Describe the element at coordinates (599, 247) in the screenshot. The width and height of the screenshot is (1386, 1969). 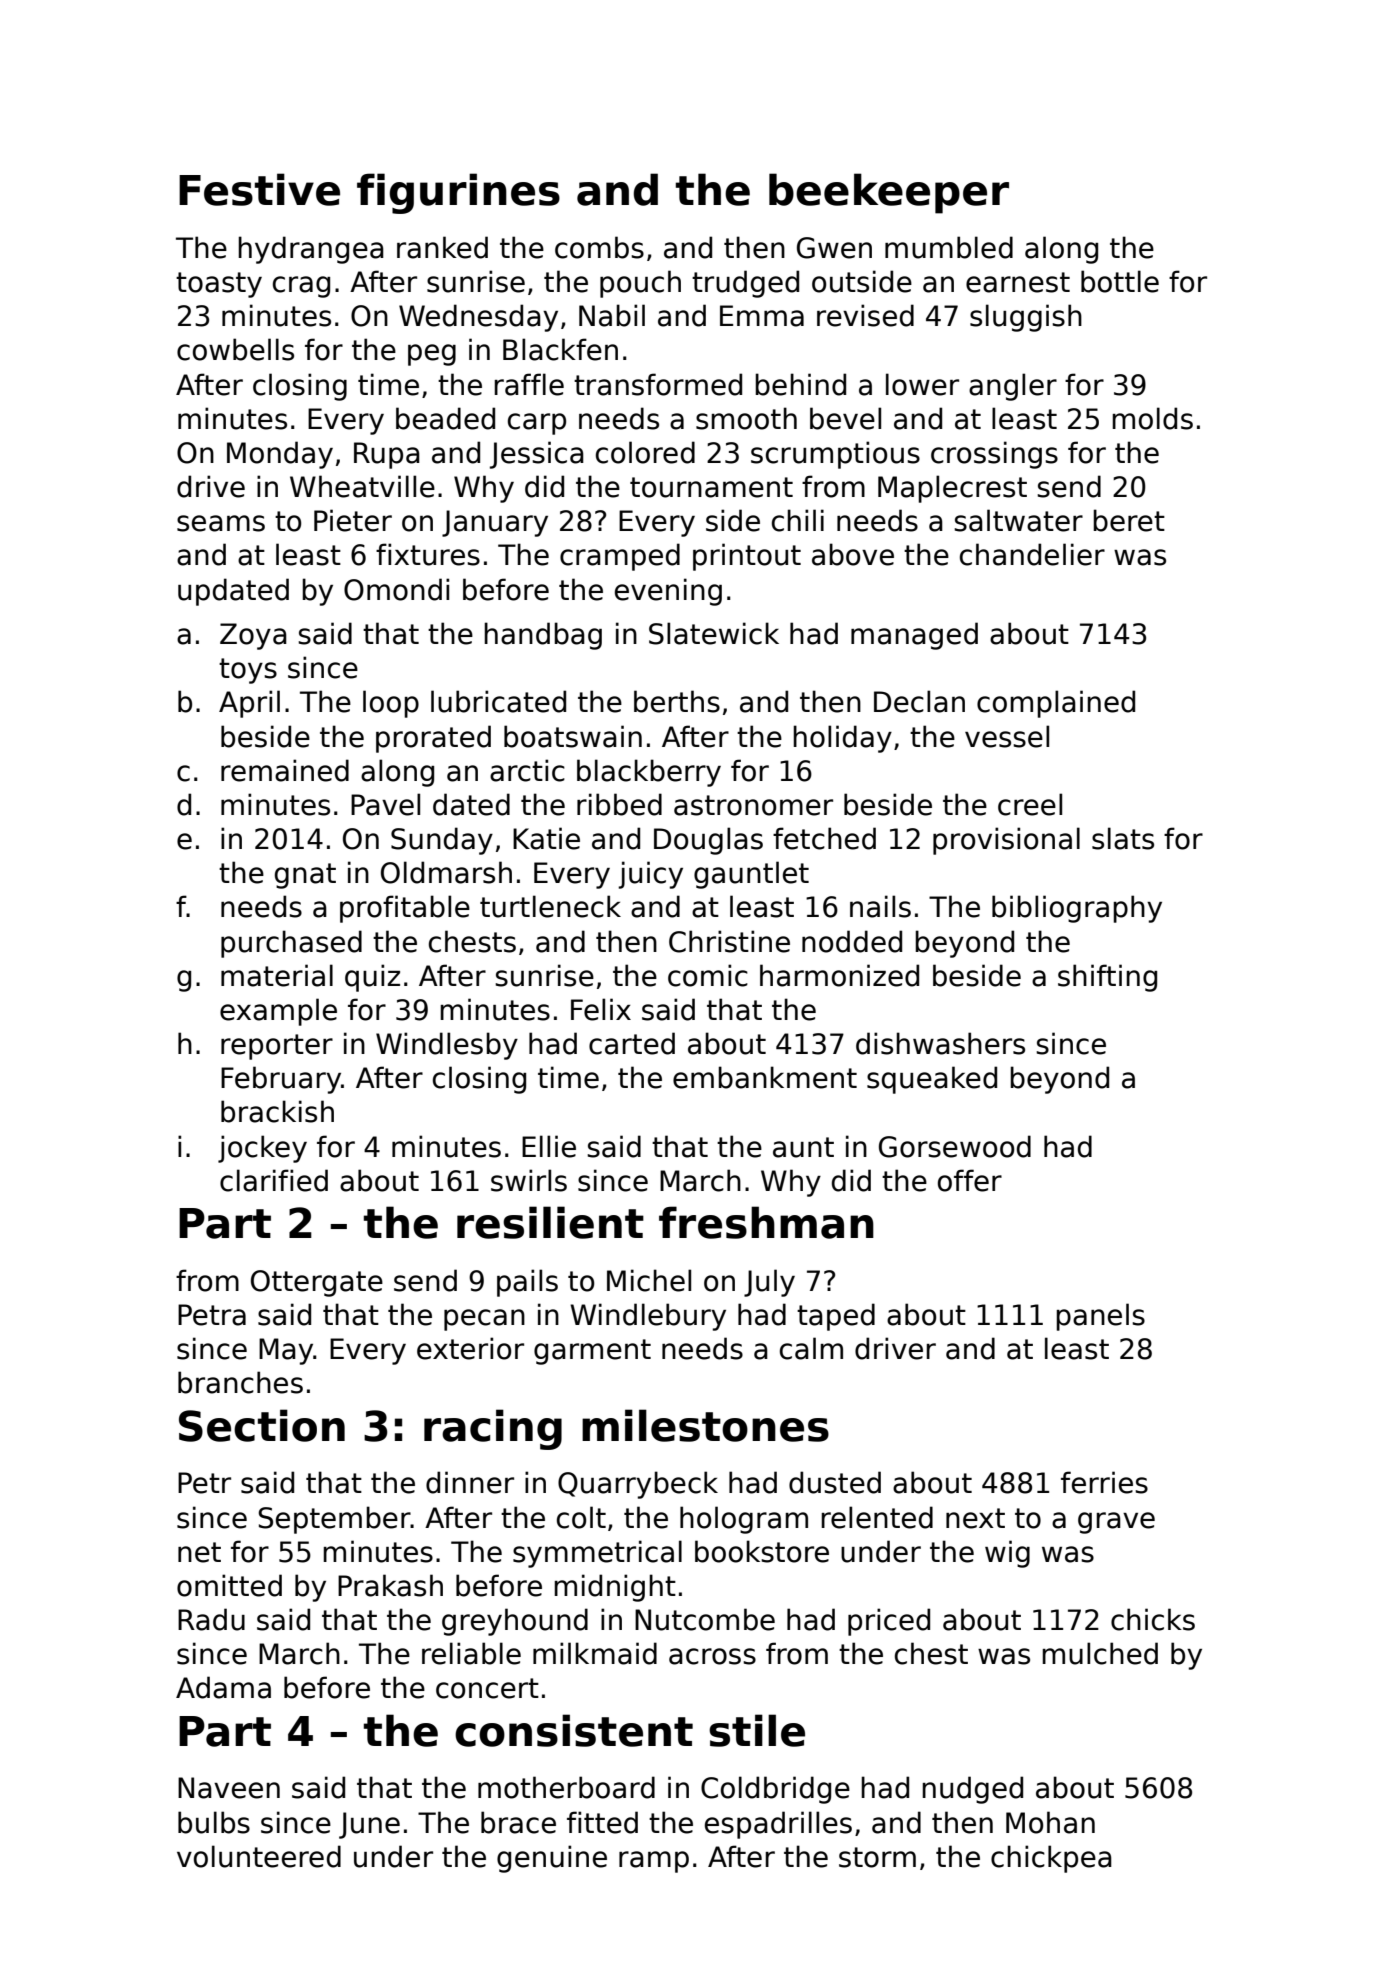
I see `combs` at that location.
